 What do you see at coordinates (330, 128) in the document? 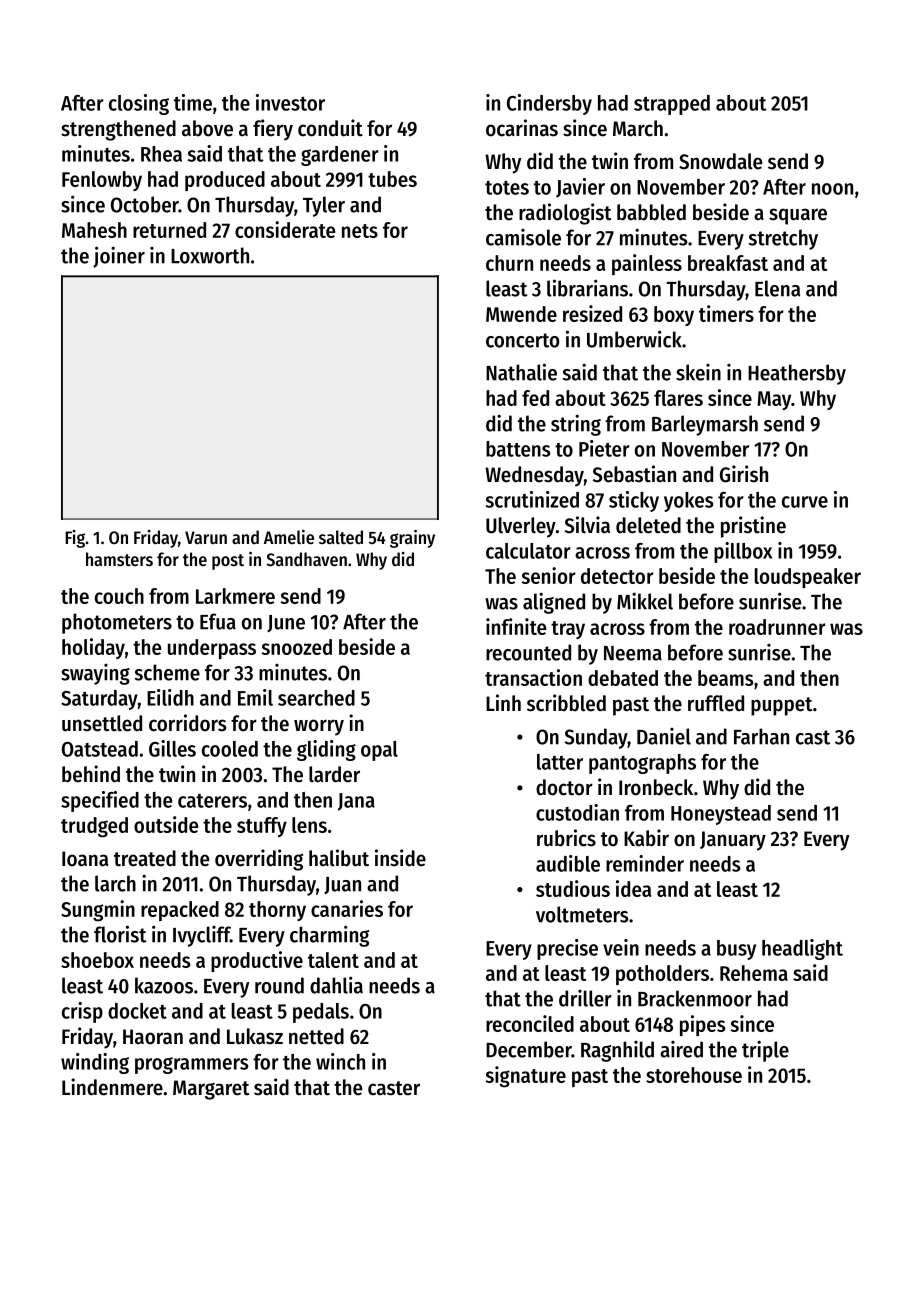
I see `conduit` at bounding box center [330, 128].
